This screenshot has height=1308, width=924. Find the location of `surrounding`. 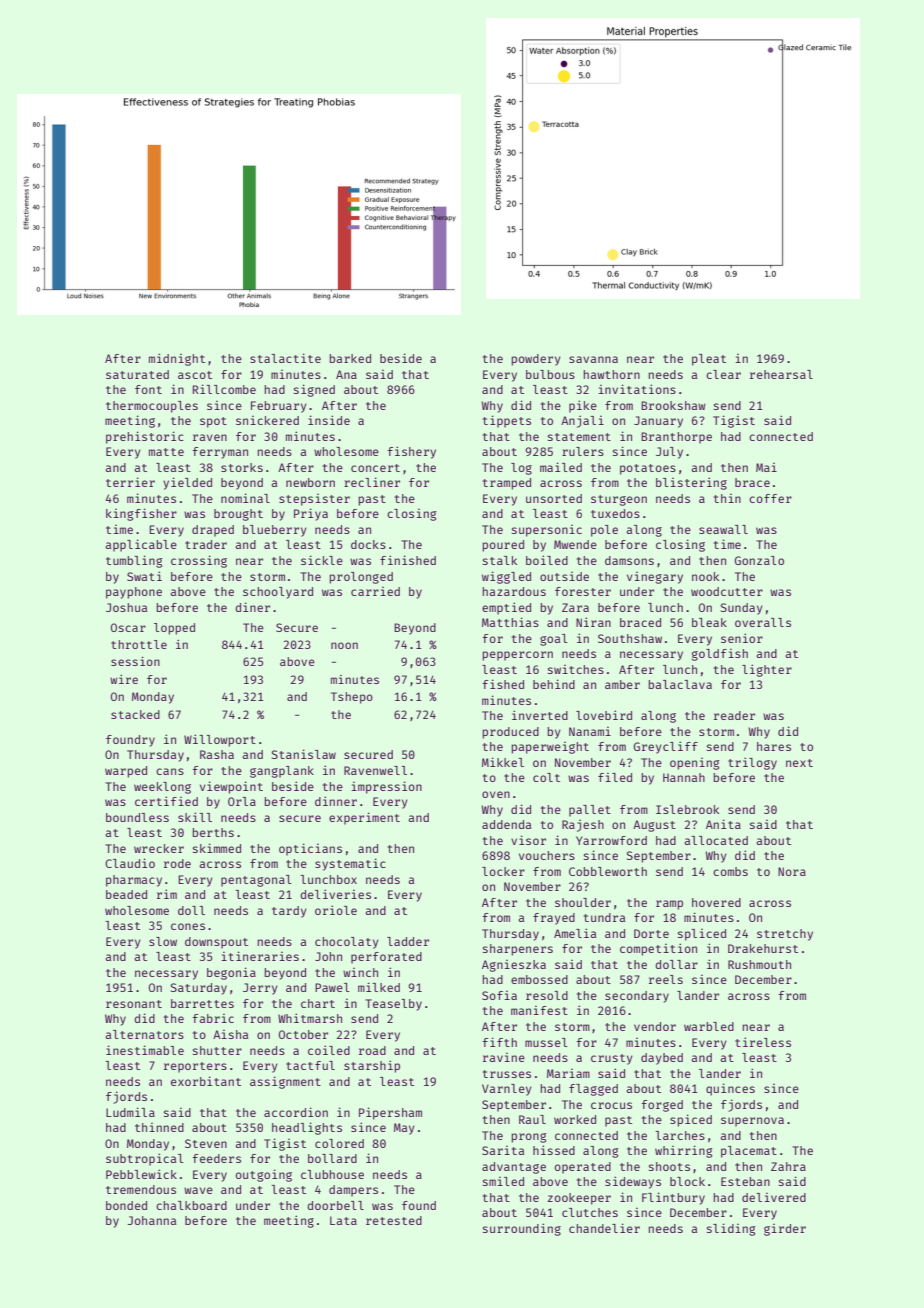

surrounding is located at coordinates (522, 1229).
